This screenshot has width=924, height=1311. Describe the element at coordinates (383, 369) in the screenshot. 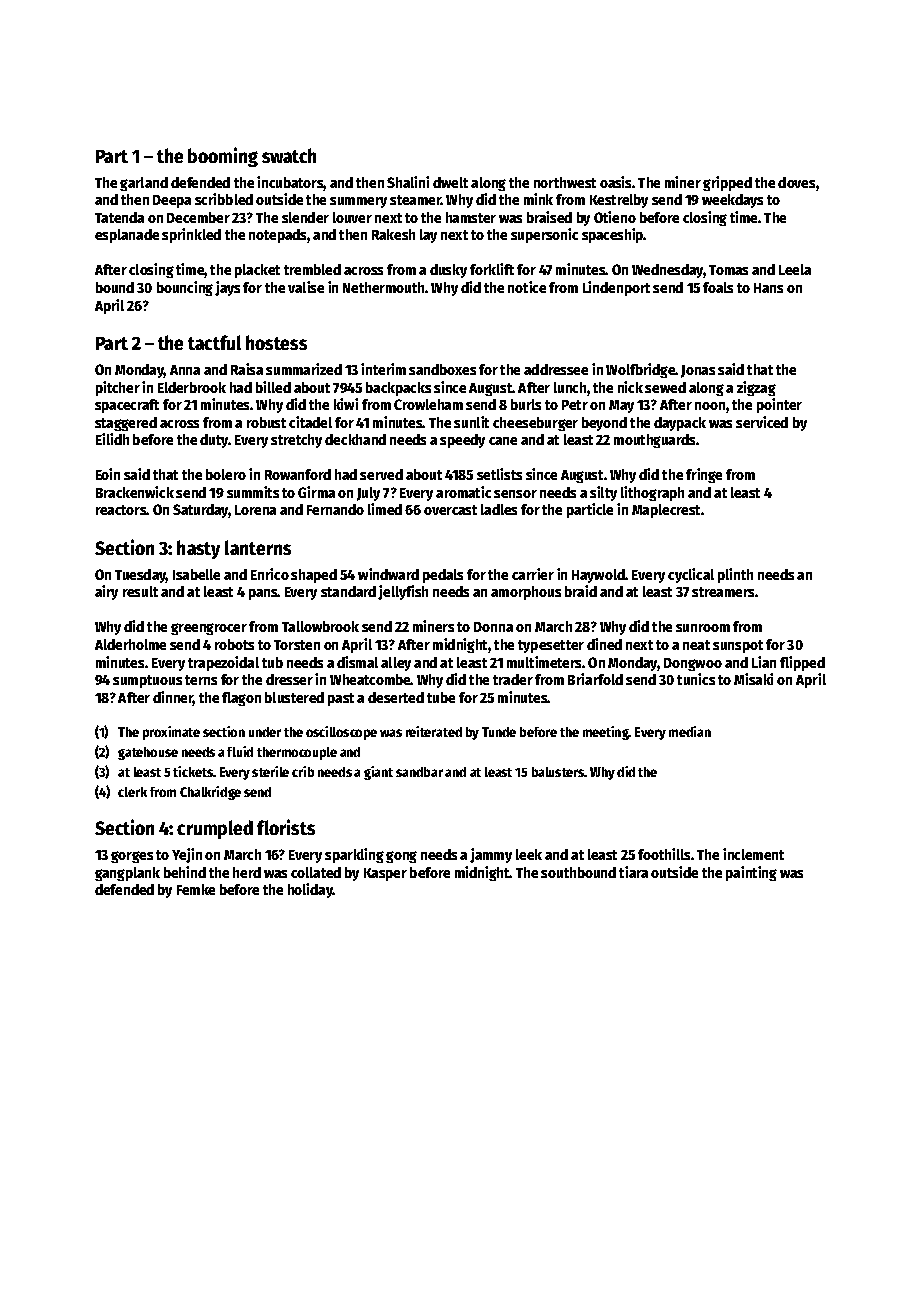

I see `interim` at that location.
